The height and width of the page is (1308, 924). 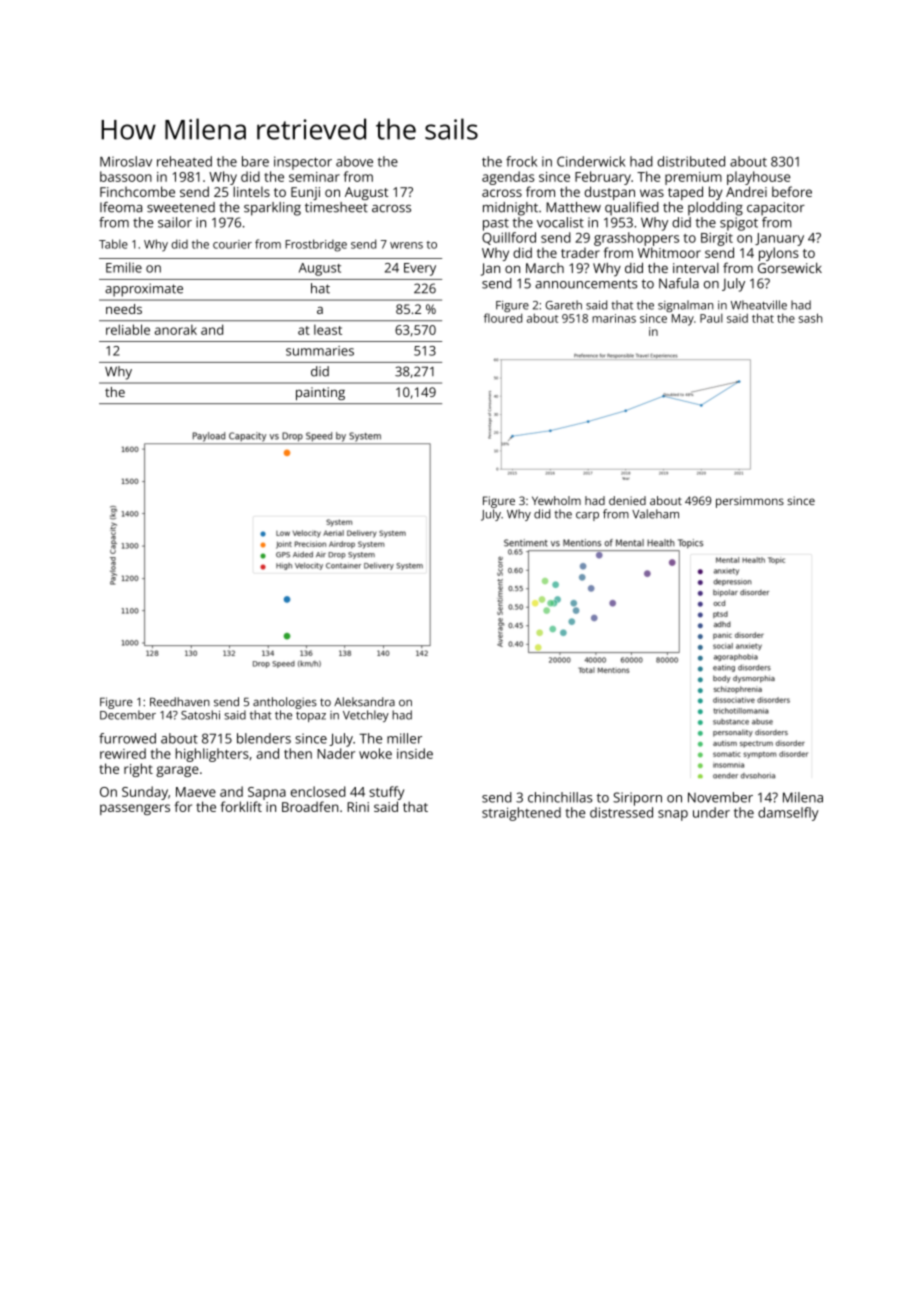 I want to click on Frostbridge, so click(x=316, y=245).
